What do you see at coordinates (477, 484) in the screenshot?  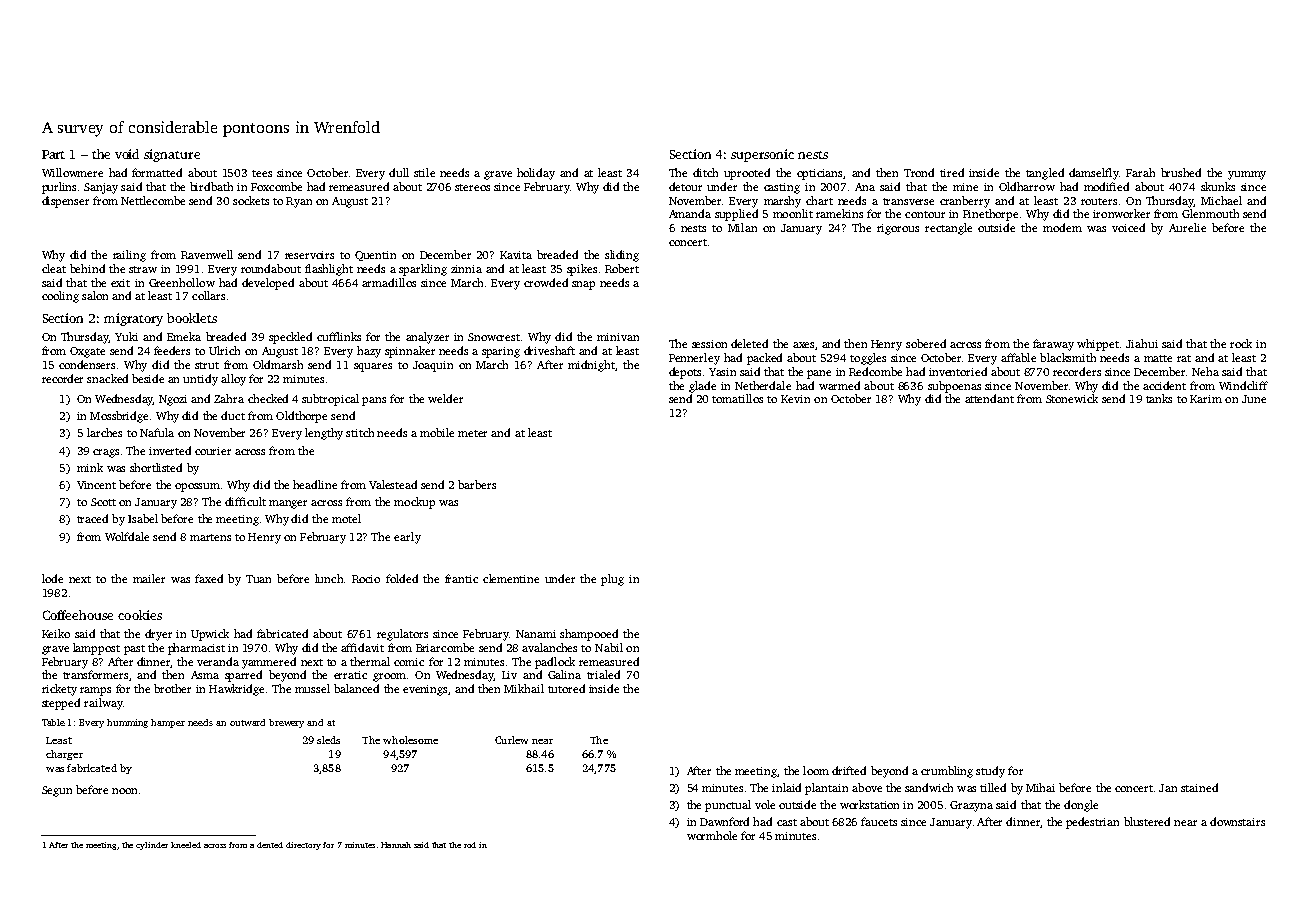 I see `barbers` at bounding box center [477, 484].
